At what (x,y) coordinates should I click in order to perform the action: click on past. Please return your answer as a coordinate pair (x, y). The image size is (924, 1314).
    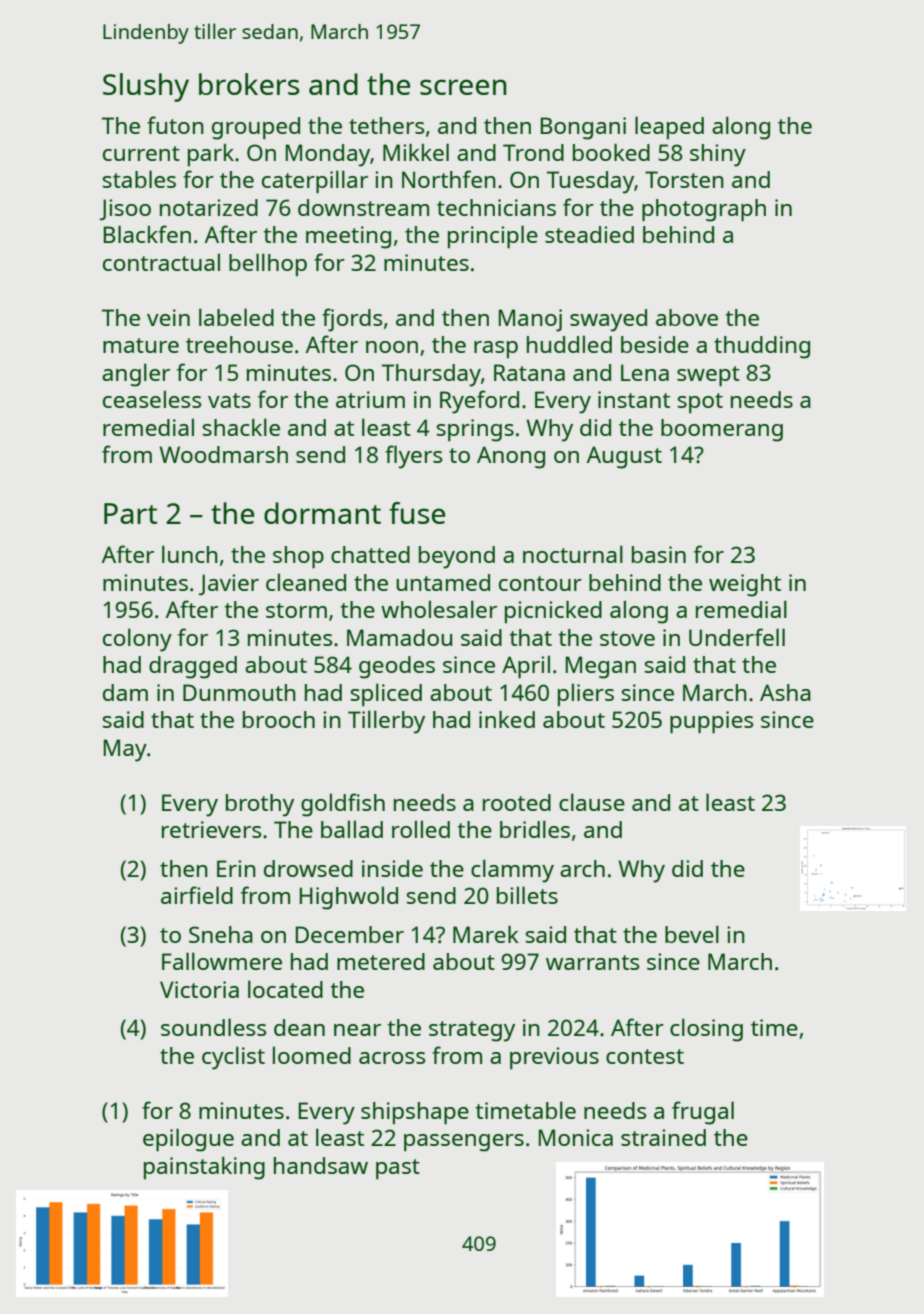
    Looking at the image, I should click on (398, 1169).
